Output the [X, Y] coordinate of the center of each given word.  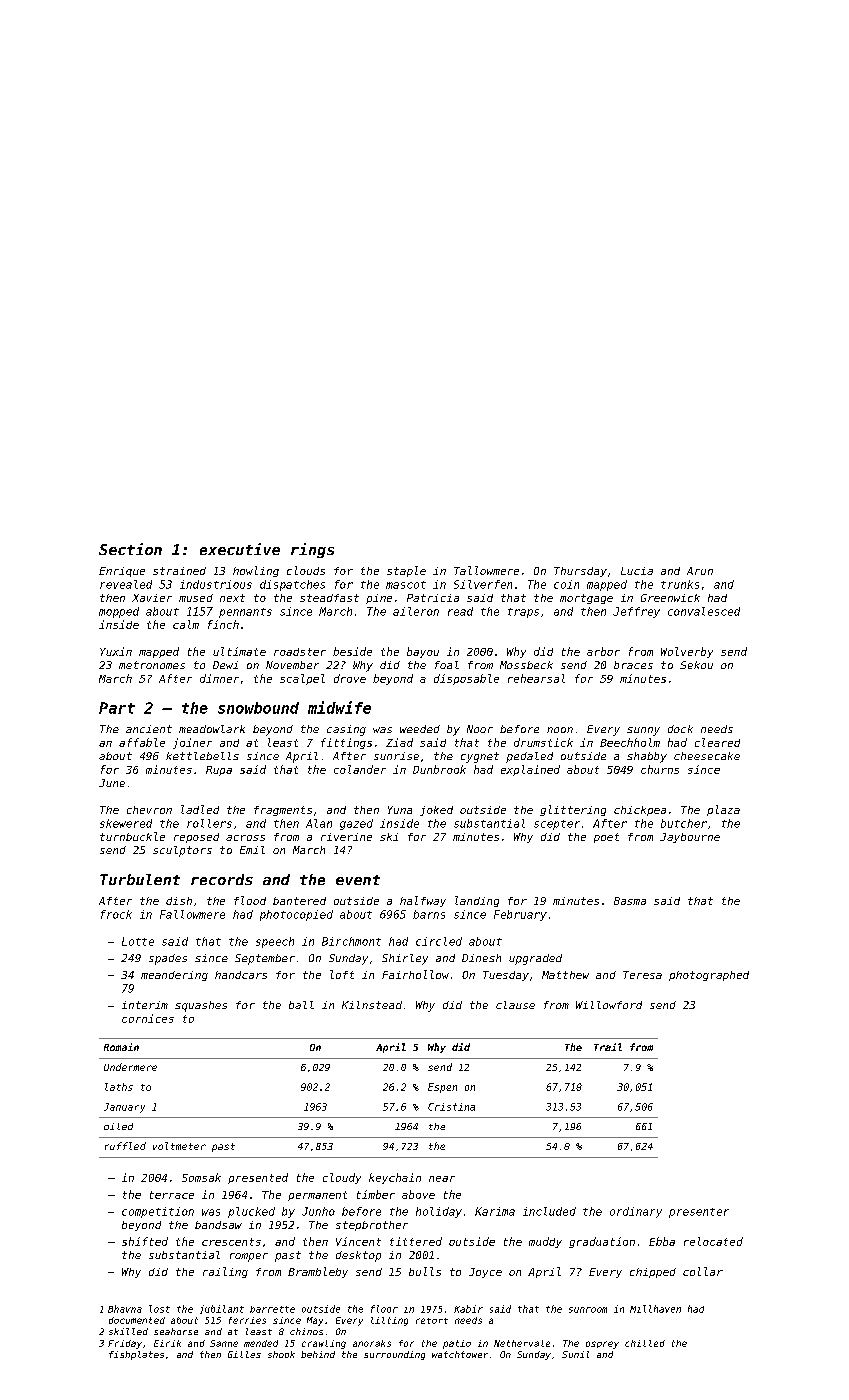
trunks [680, 584]
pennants [245, 613]
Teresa [642, 975]
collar [703, 1271]
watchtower [460, 1354]
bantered [299, 901]
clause [515, 1005]
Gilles [244, 1354]
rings [312, 550]
